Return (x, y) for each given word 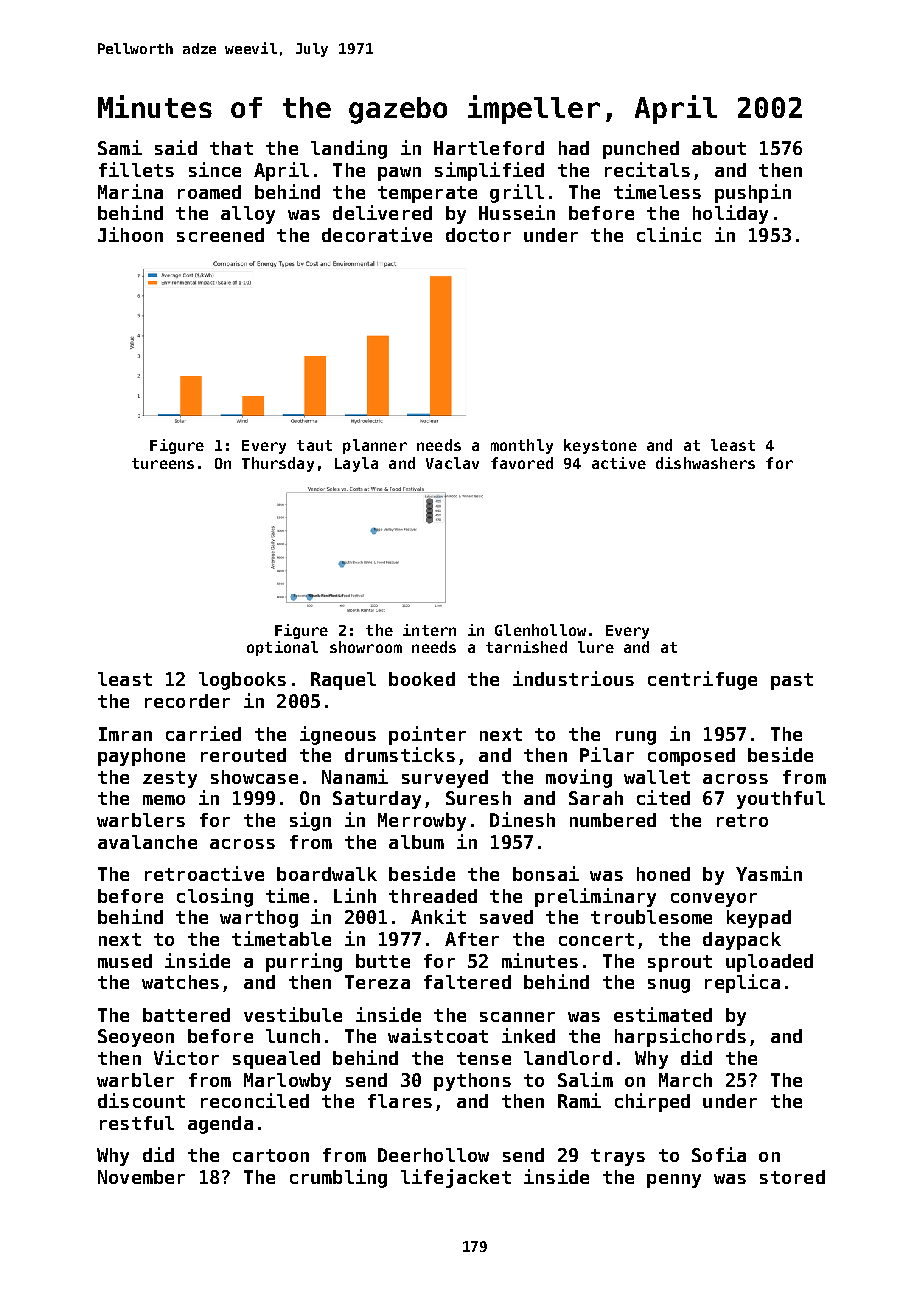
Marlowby (287, 1082)
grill (517, 193)
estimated (663, 1014)
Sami (120, 147)
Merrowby (422, 822)
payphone (141, 757)
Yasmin (769, 873)
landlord (568, 1058)
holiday (730, 214)
